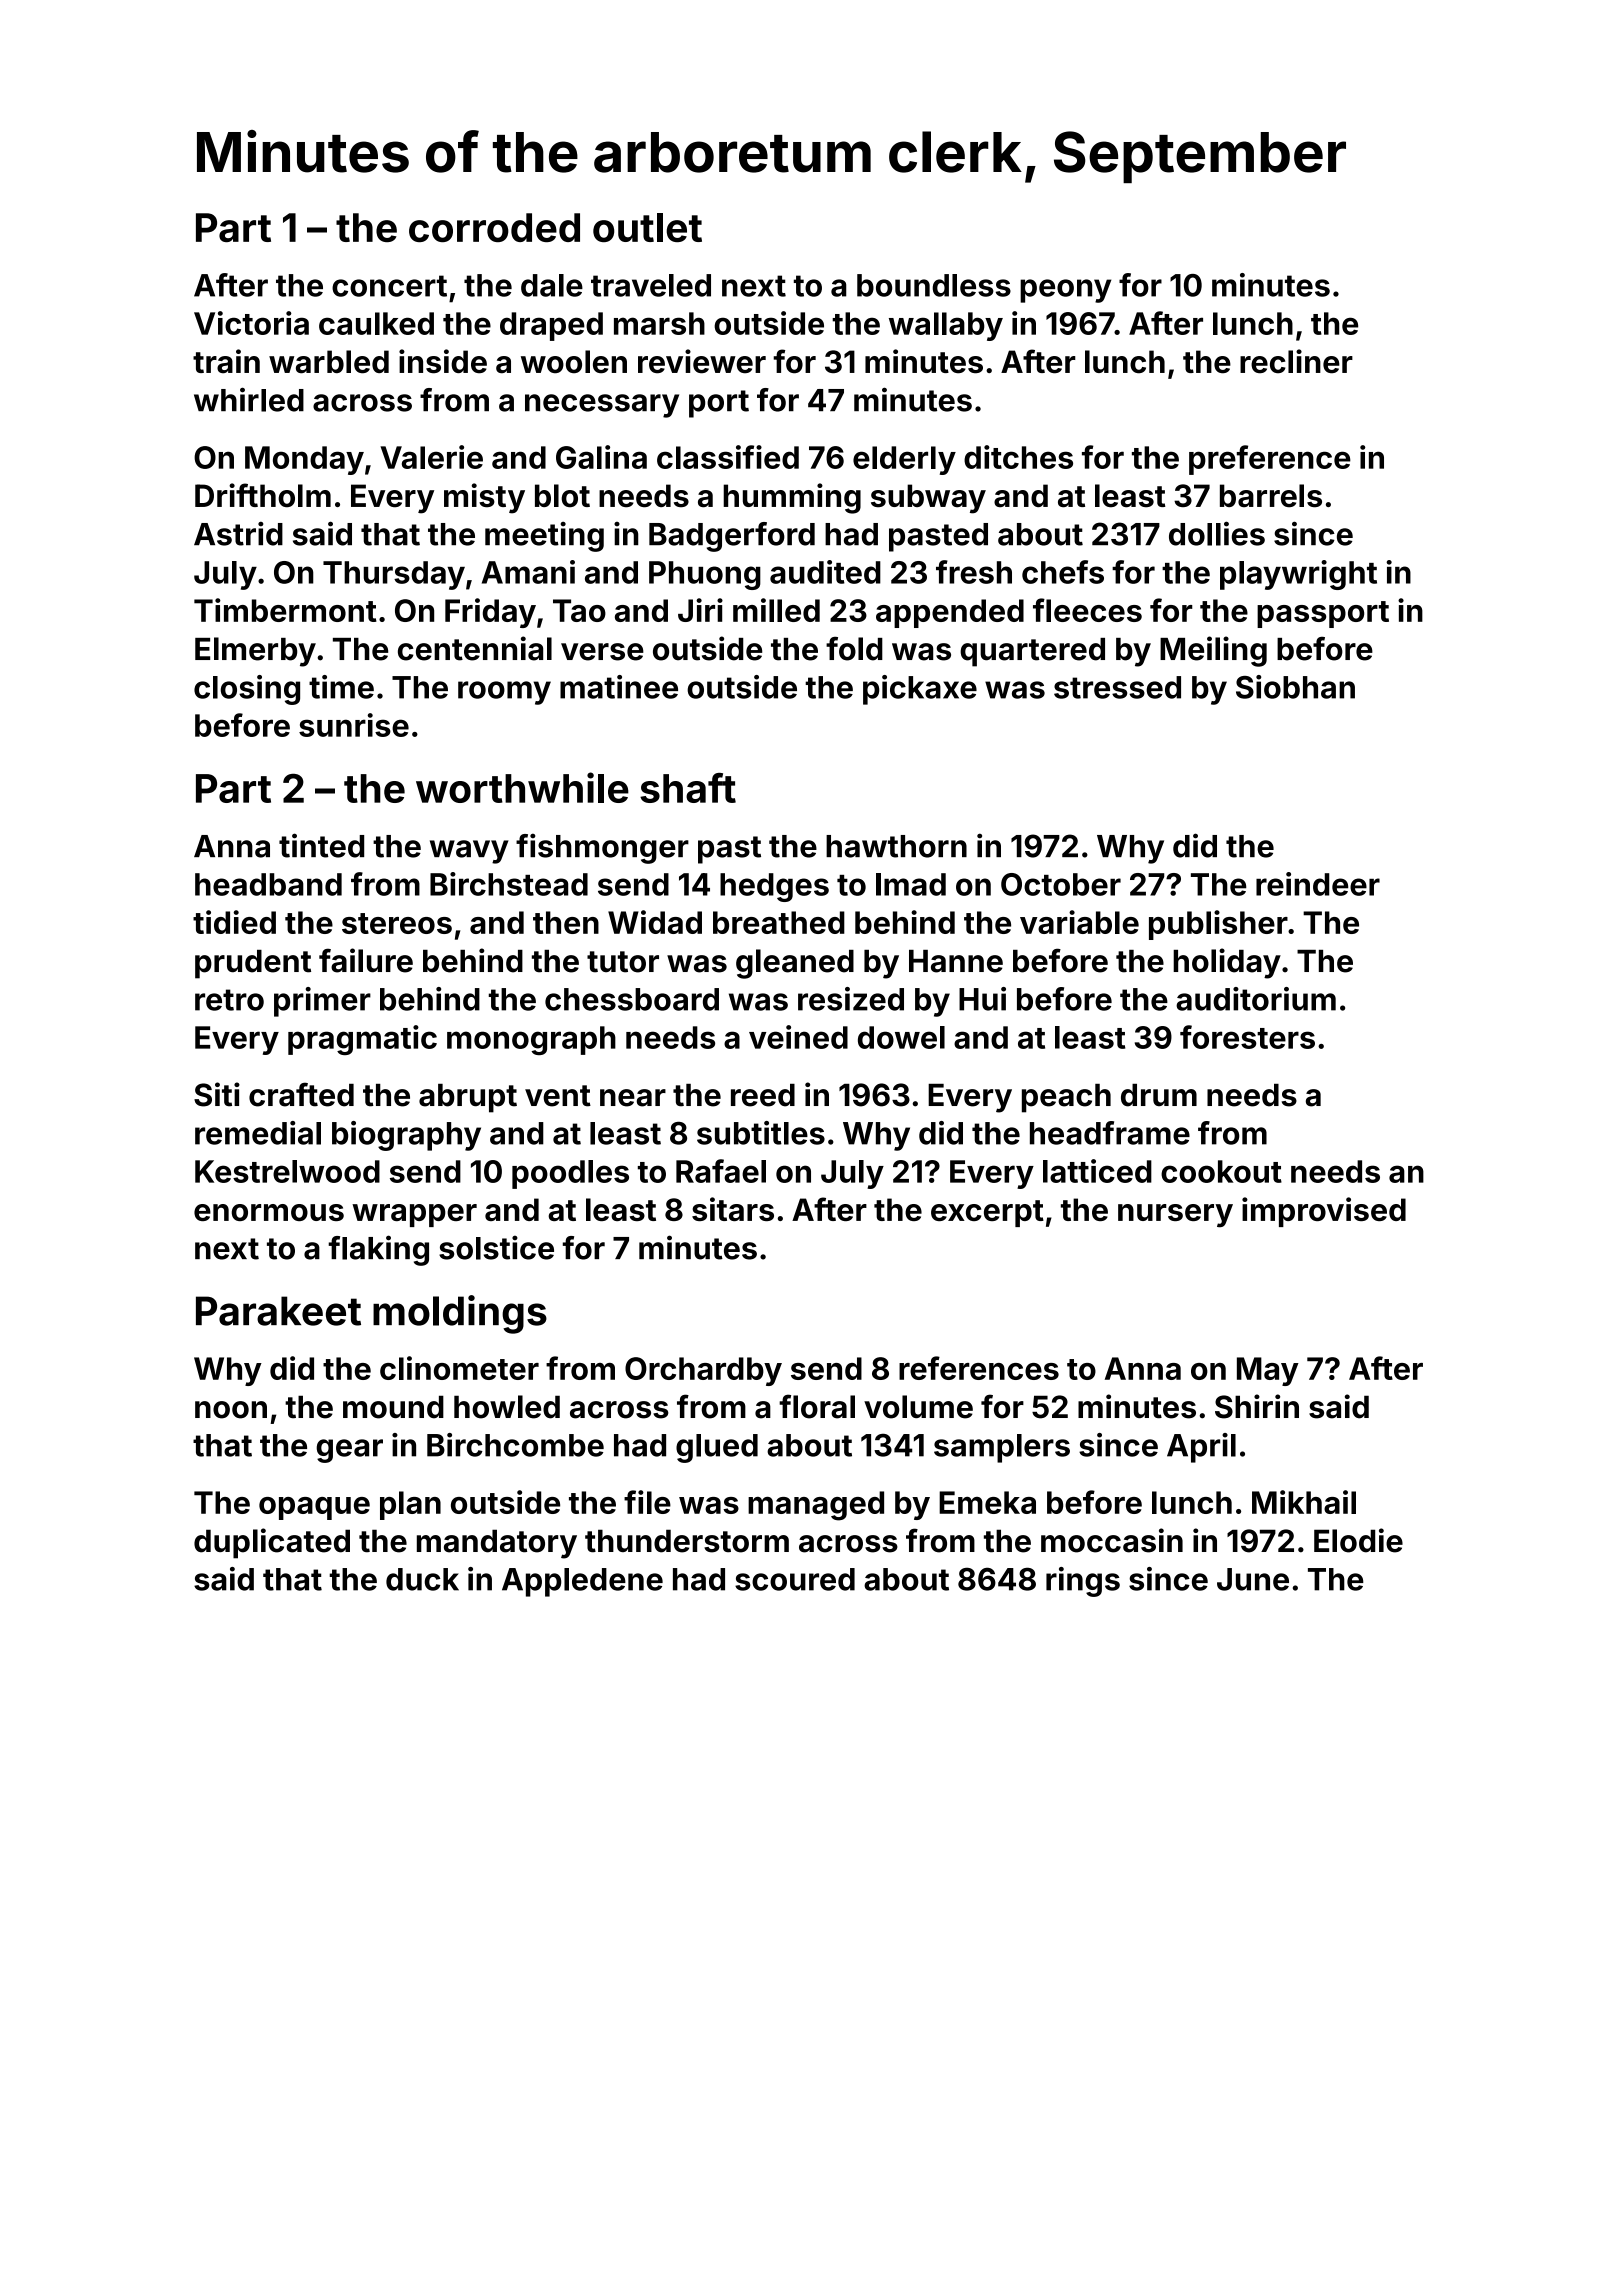 Image resolution: width=1620 pixels, height=2292 pixels. What do you see at coordinates (776, 610) in the screenshot?
I see `milled` at bounding box center [776, 610].
